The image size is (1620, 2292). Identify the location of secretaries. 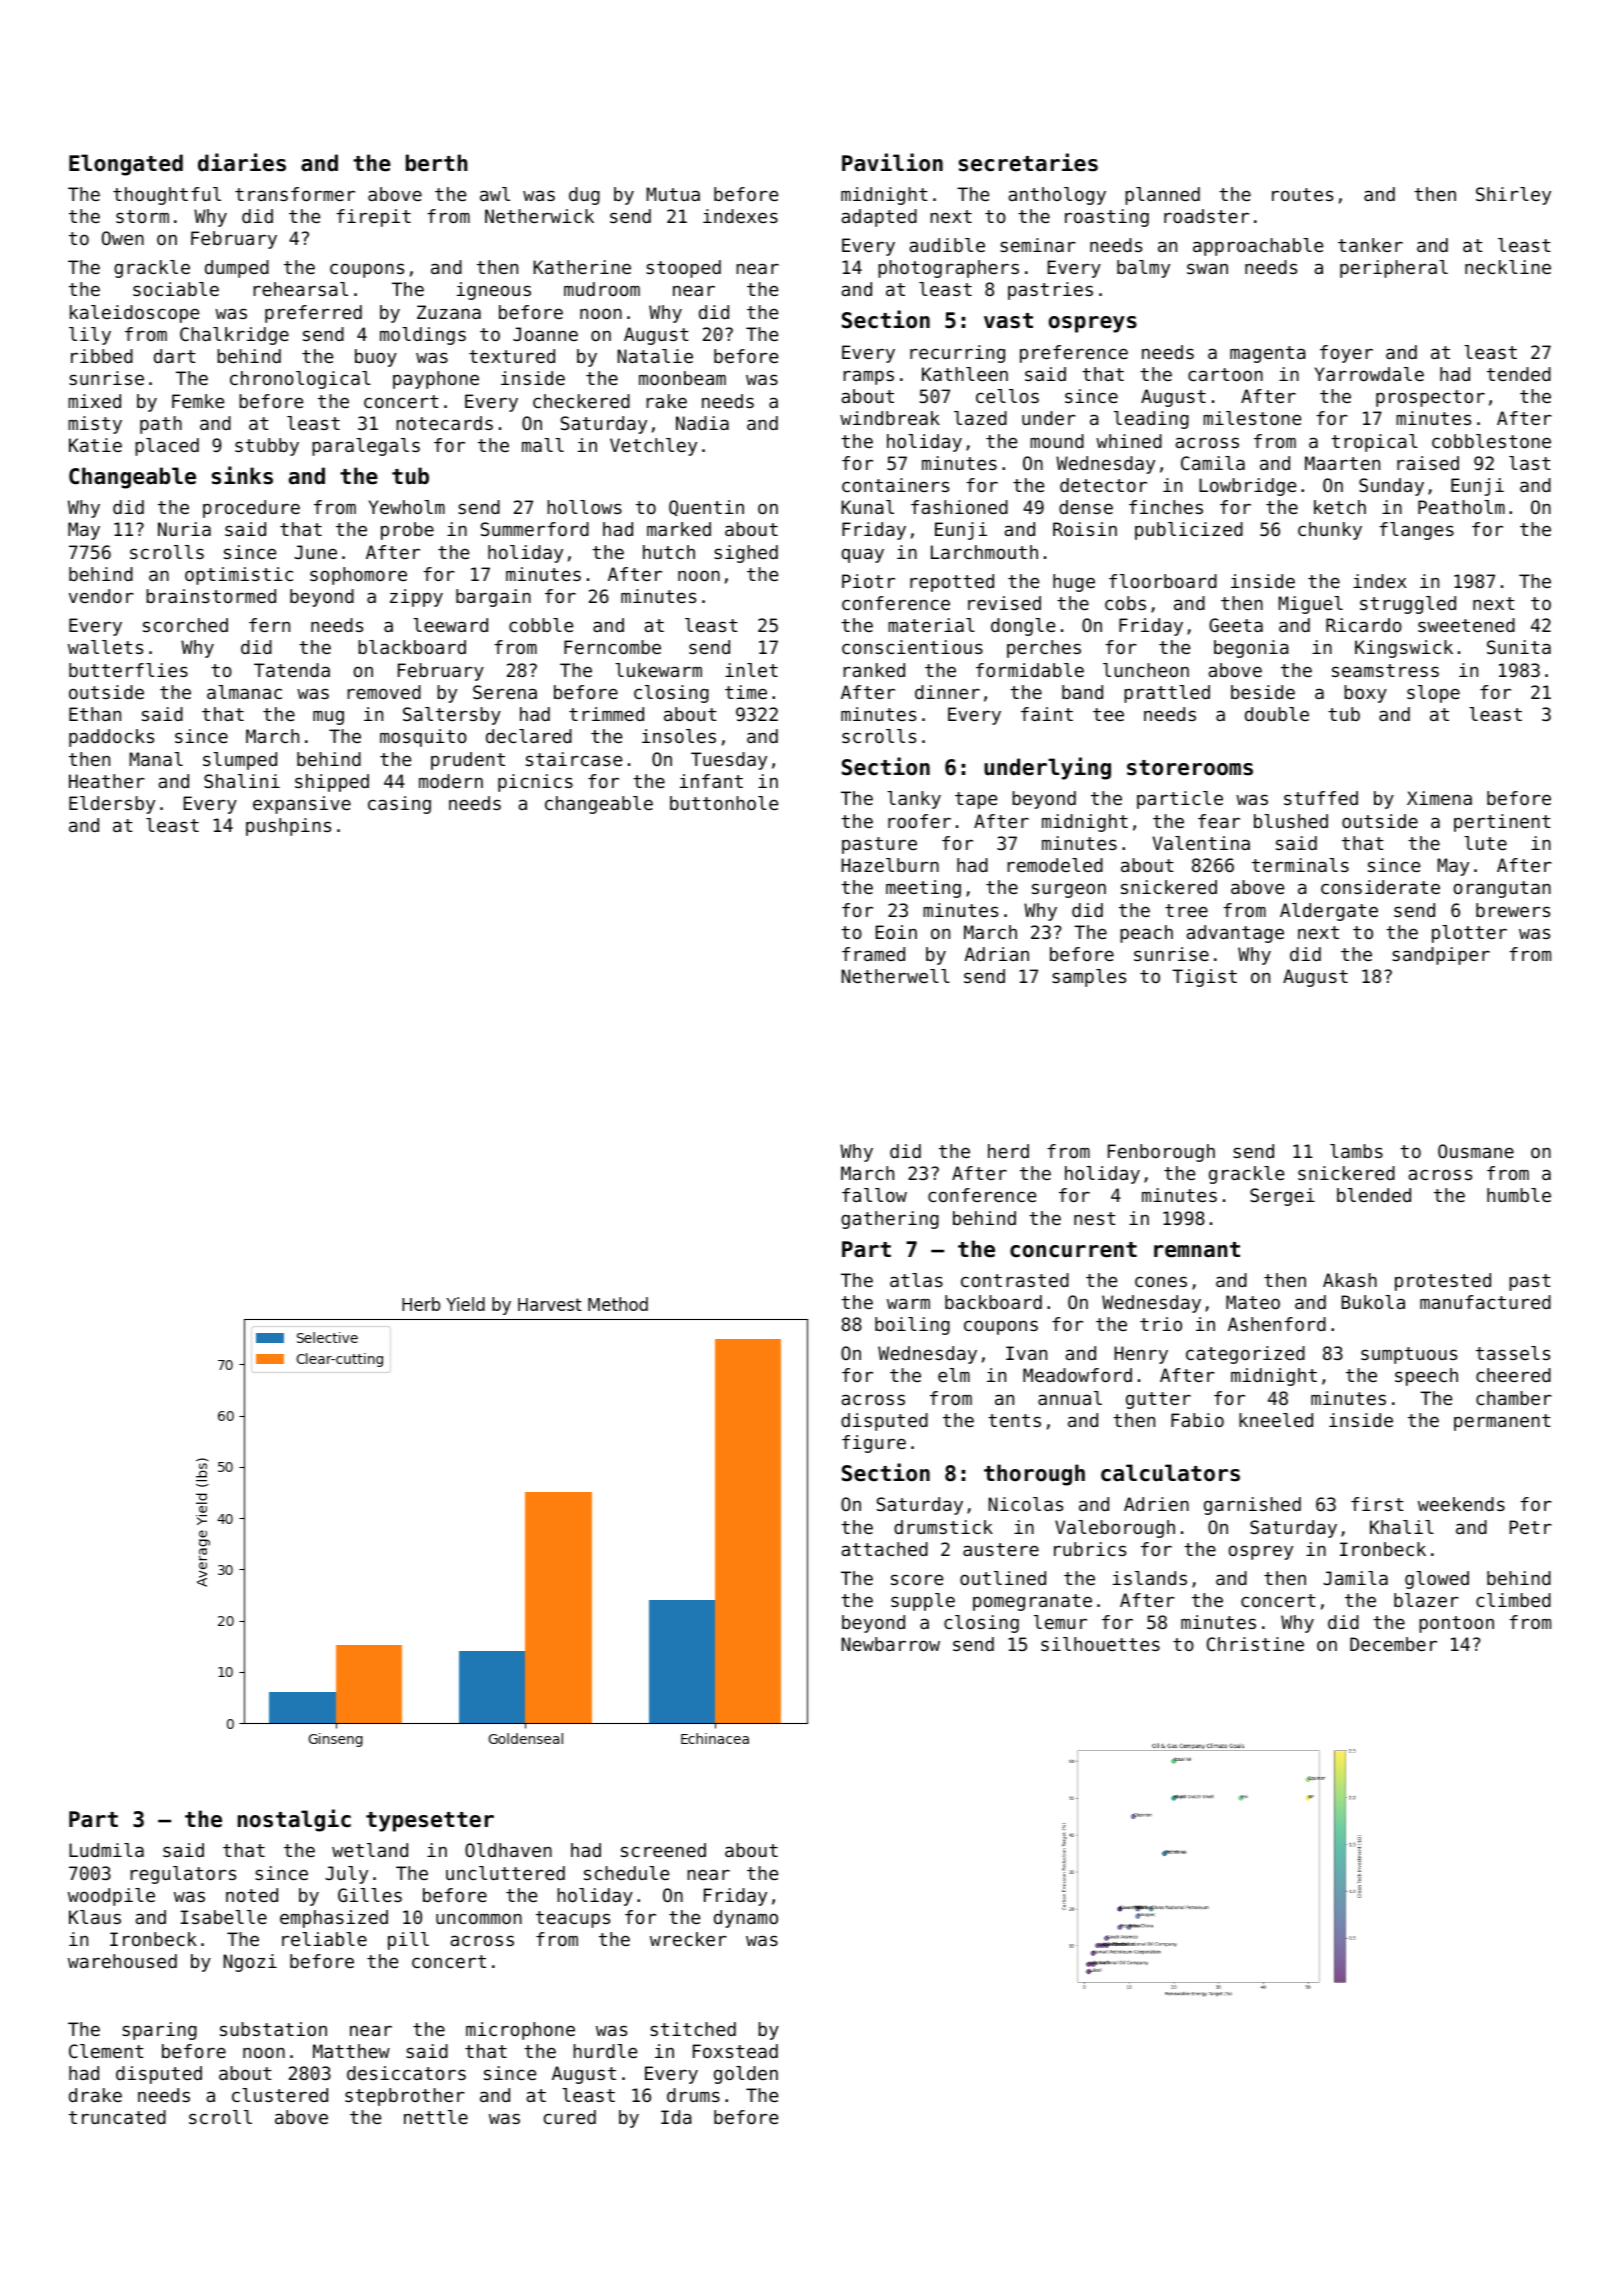
(1028, 162).
